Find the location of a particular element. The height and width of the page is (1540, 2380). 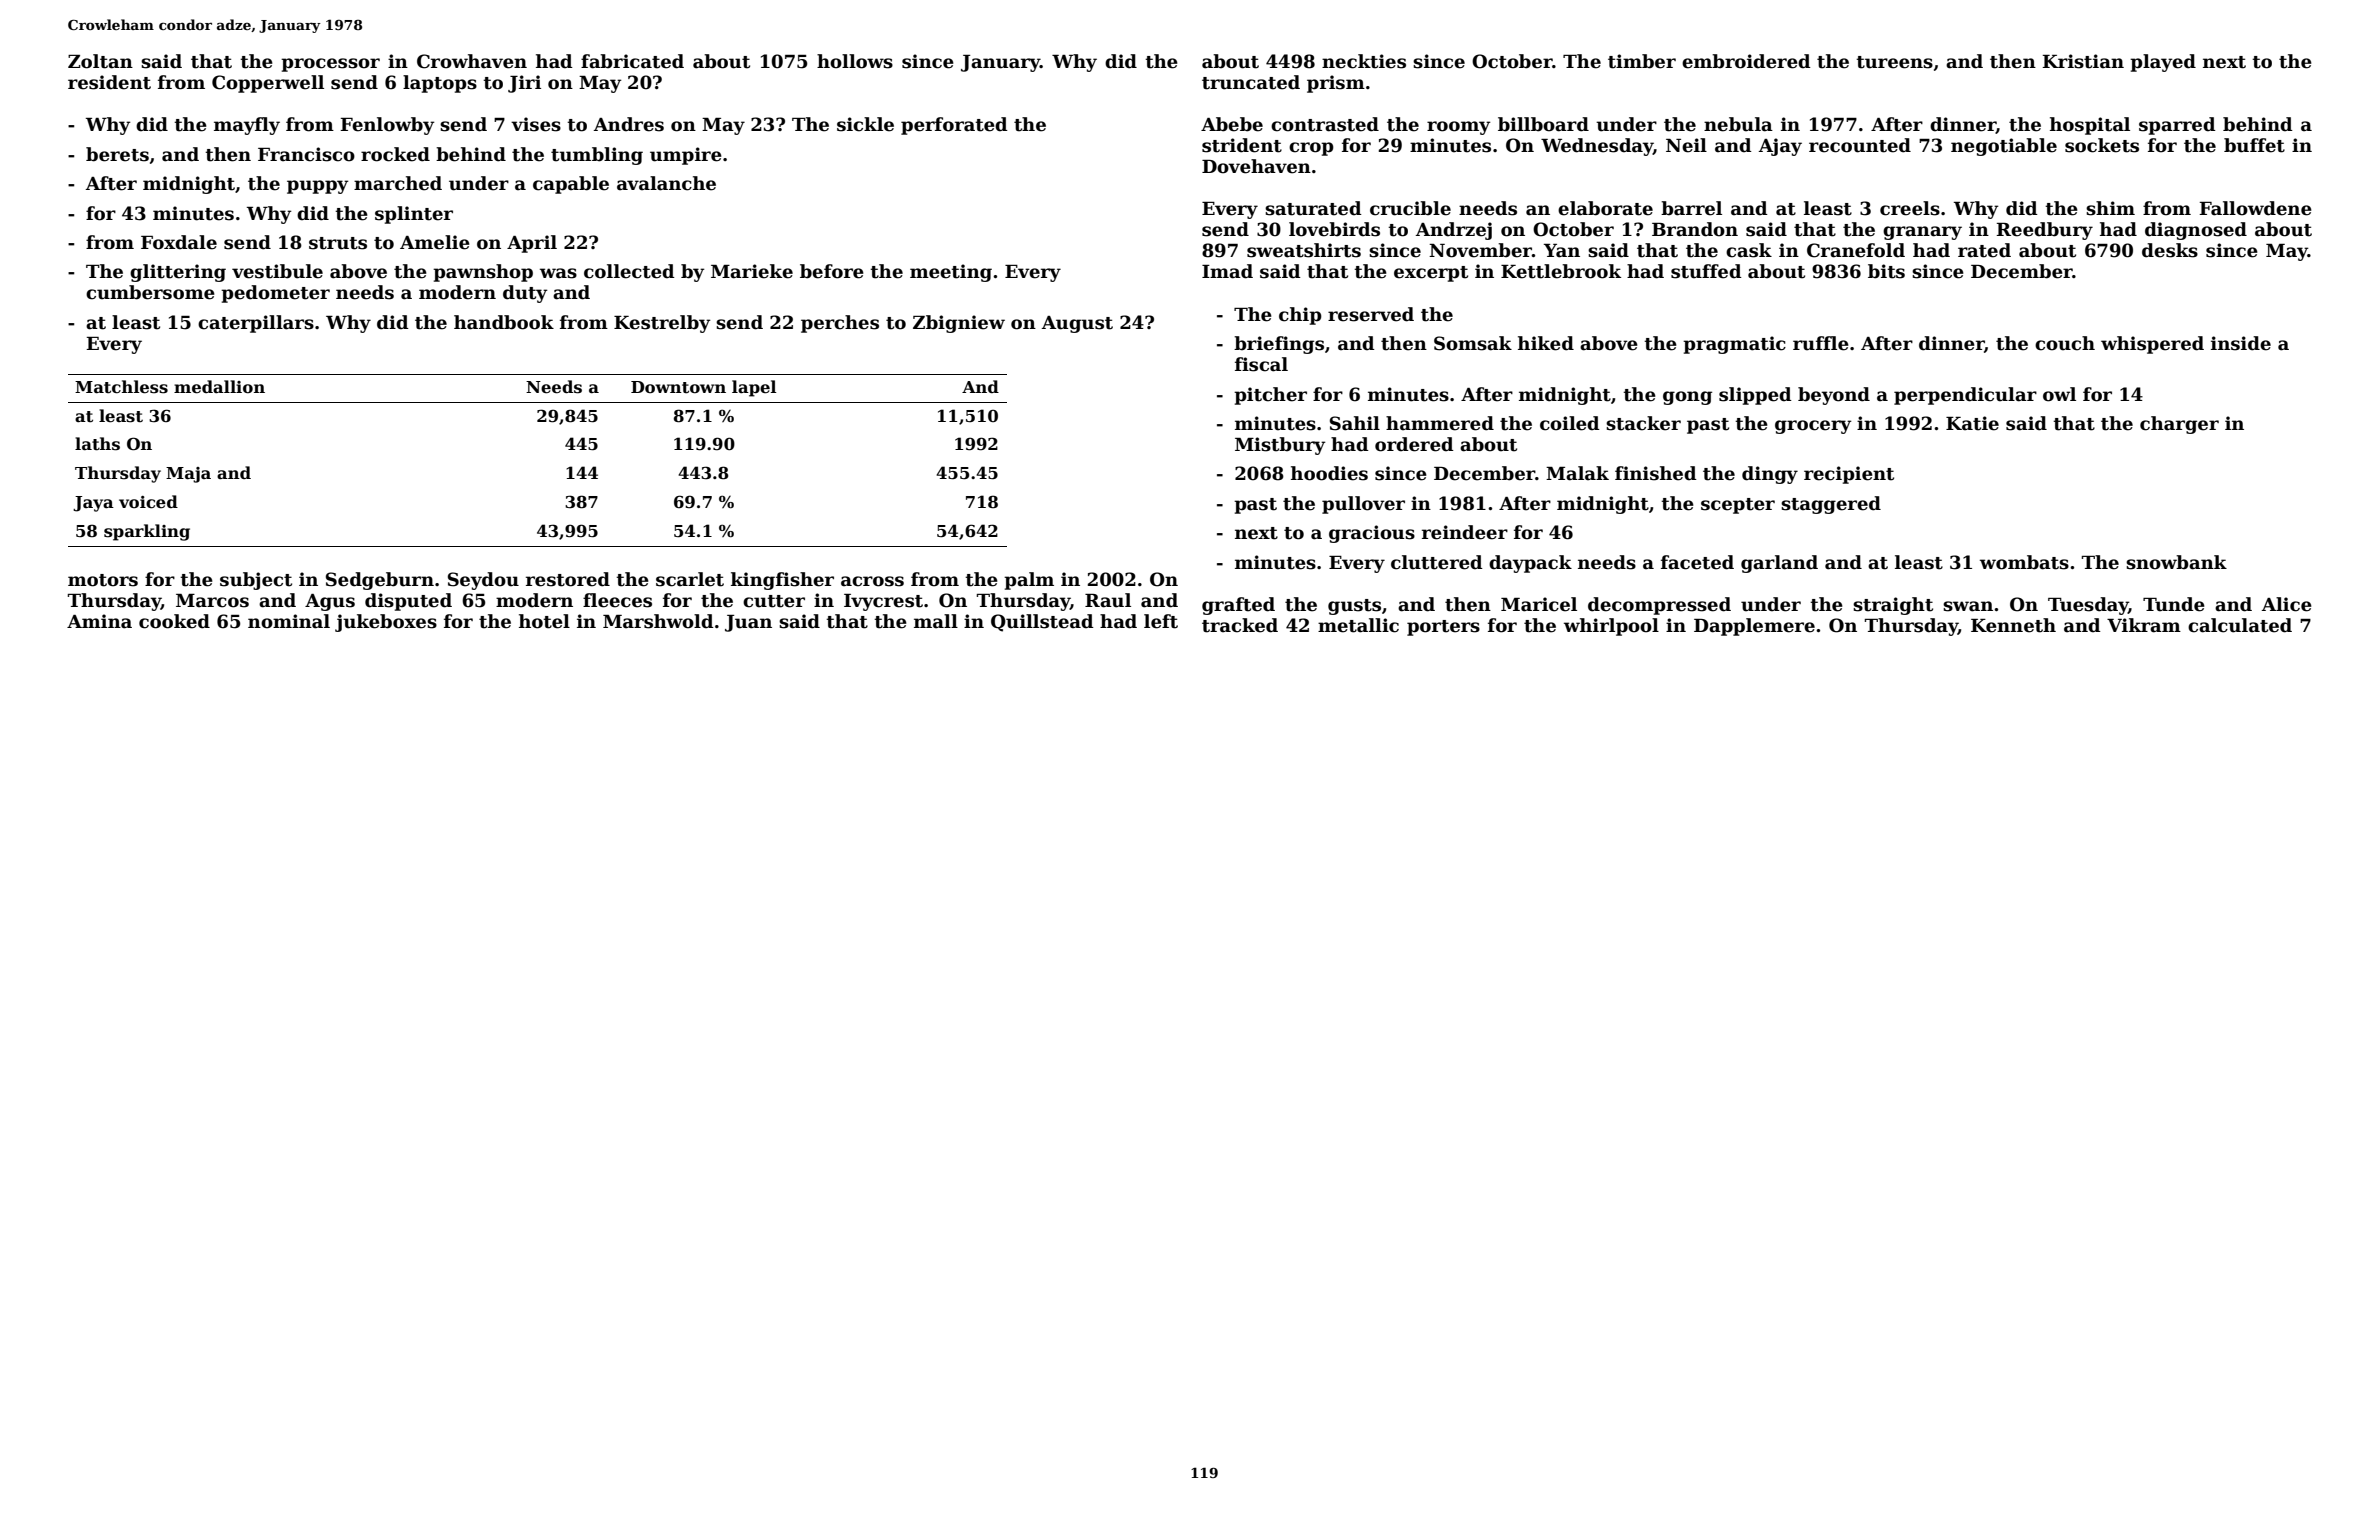

Reedbury is located at coordinates (2044, 231).
